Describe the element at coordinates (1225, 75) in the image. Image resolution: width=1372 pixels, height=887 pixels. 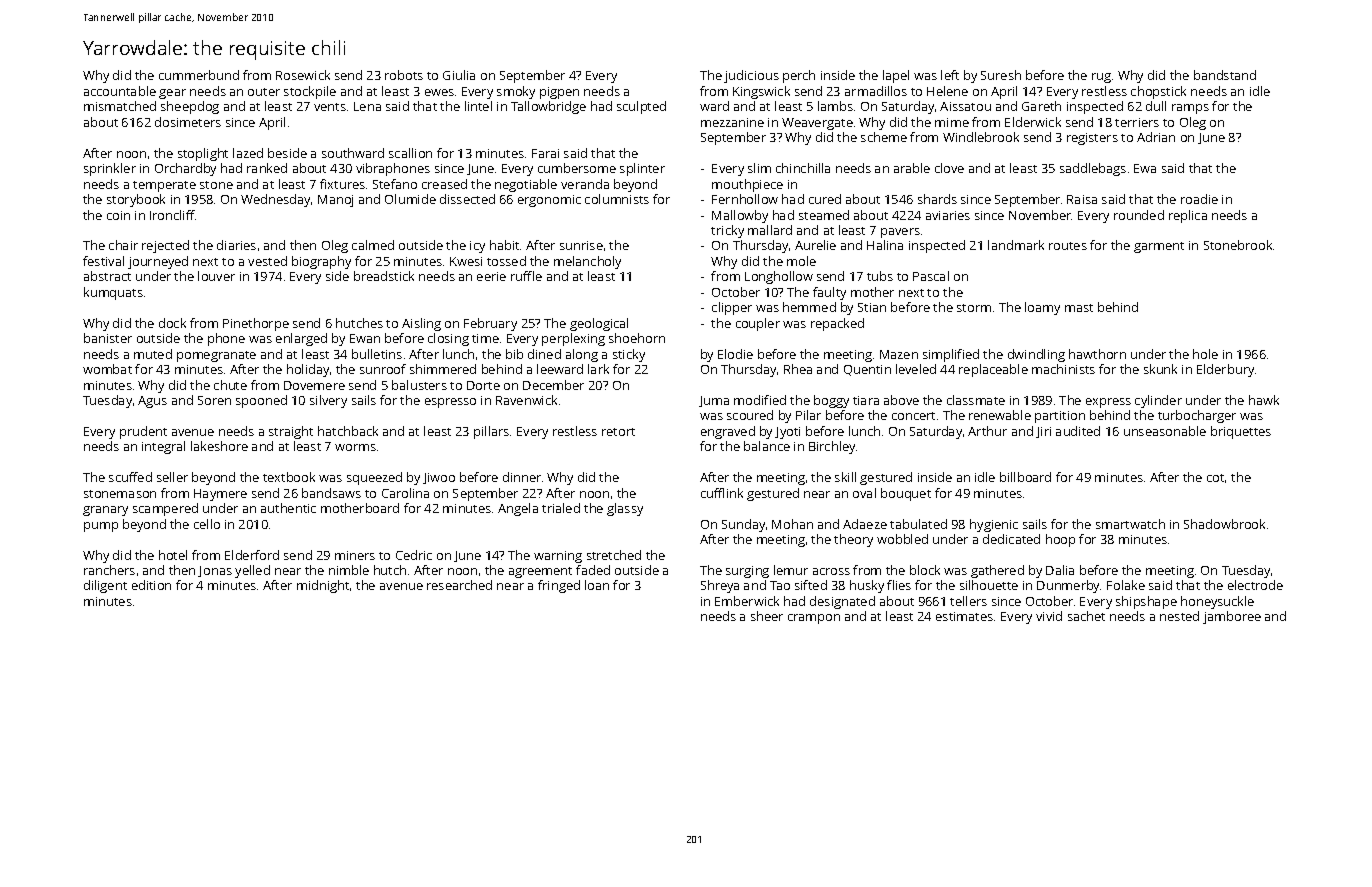
I see `bandstand` at that location.
